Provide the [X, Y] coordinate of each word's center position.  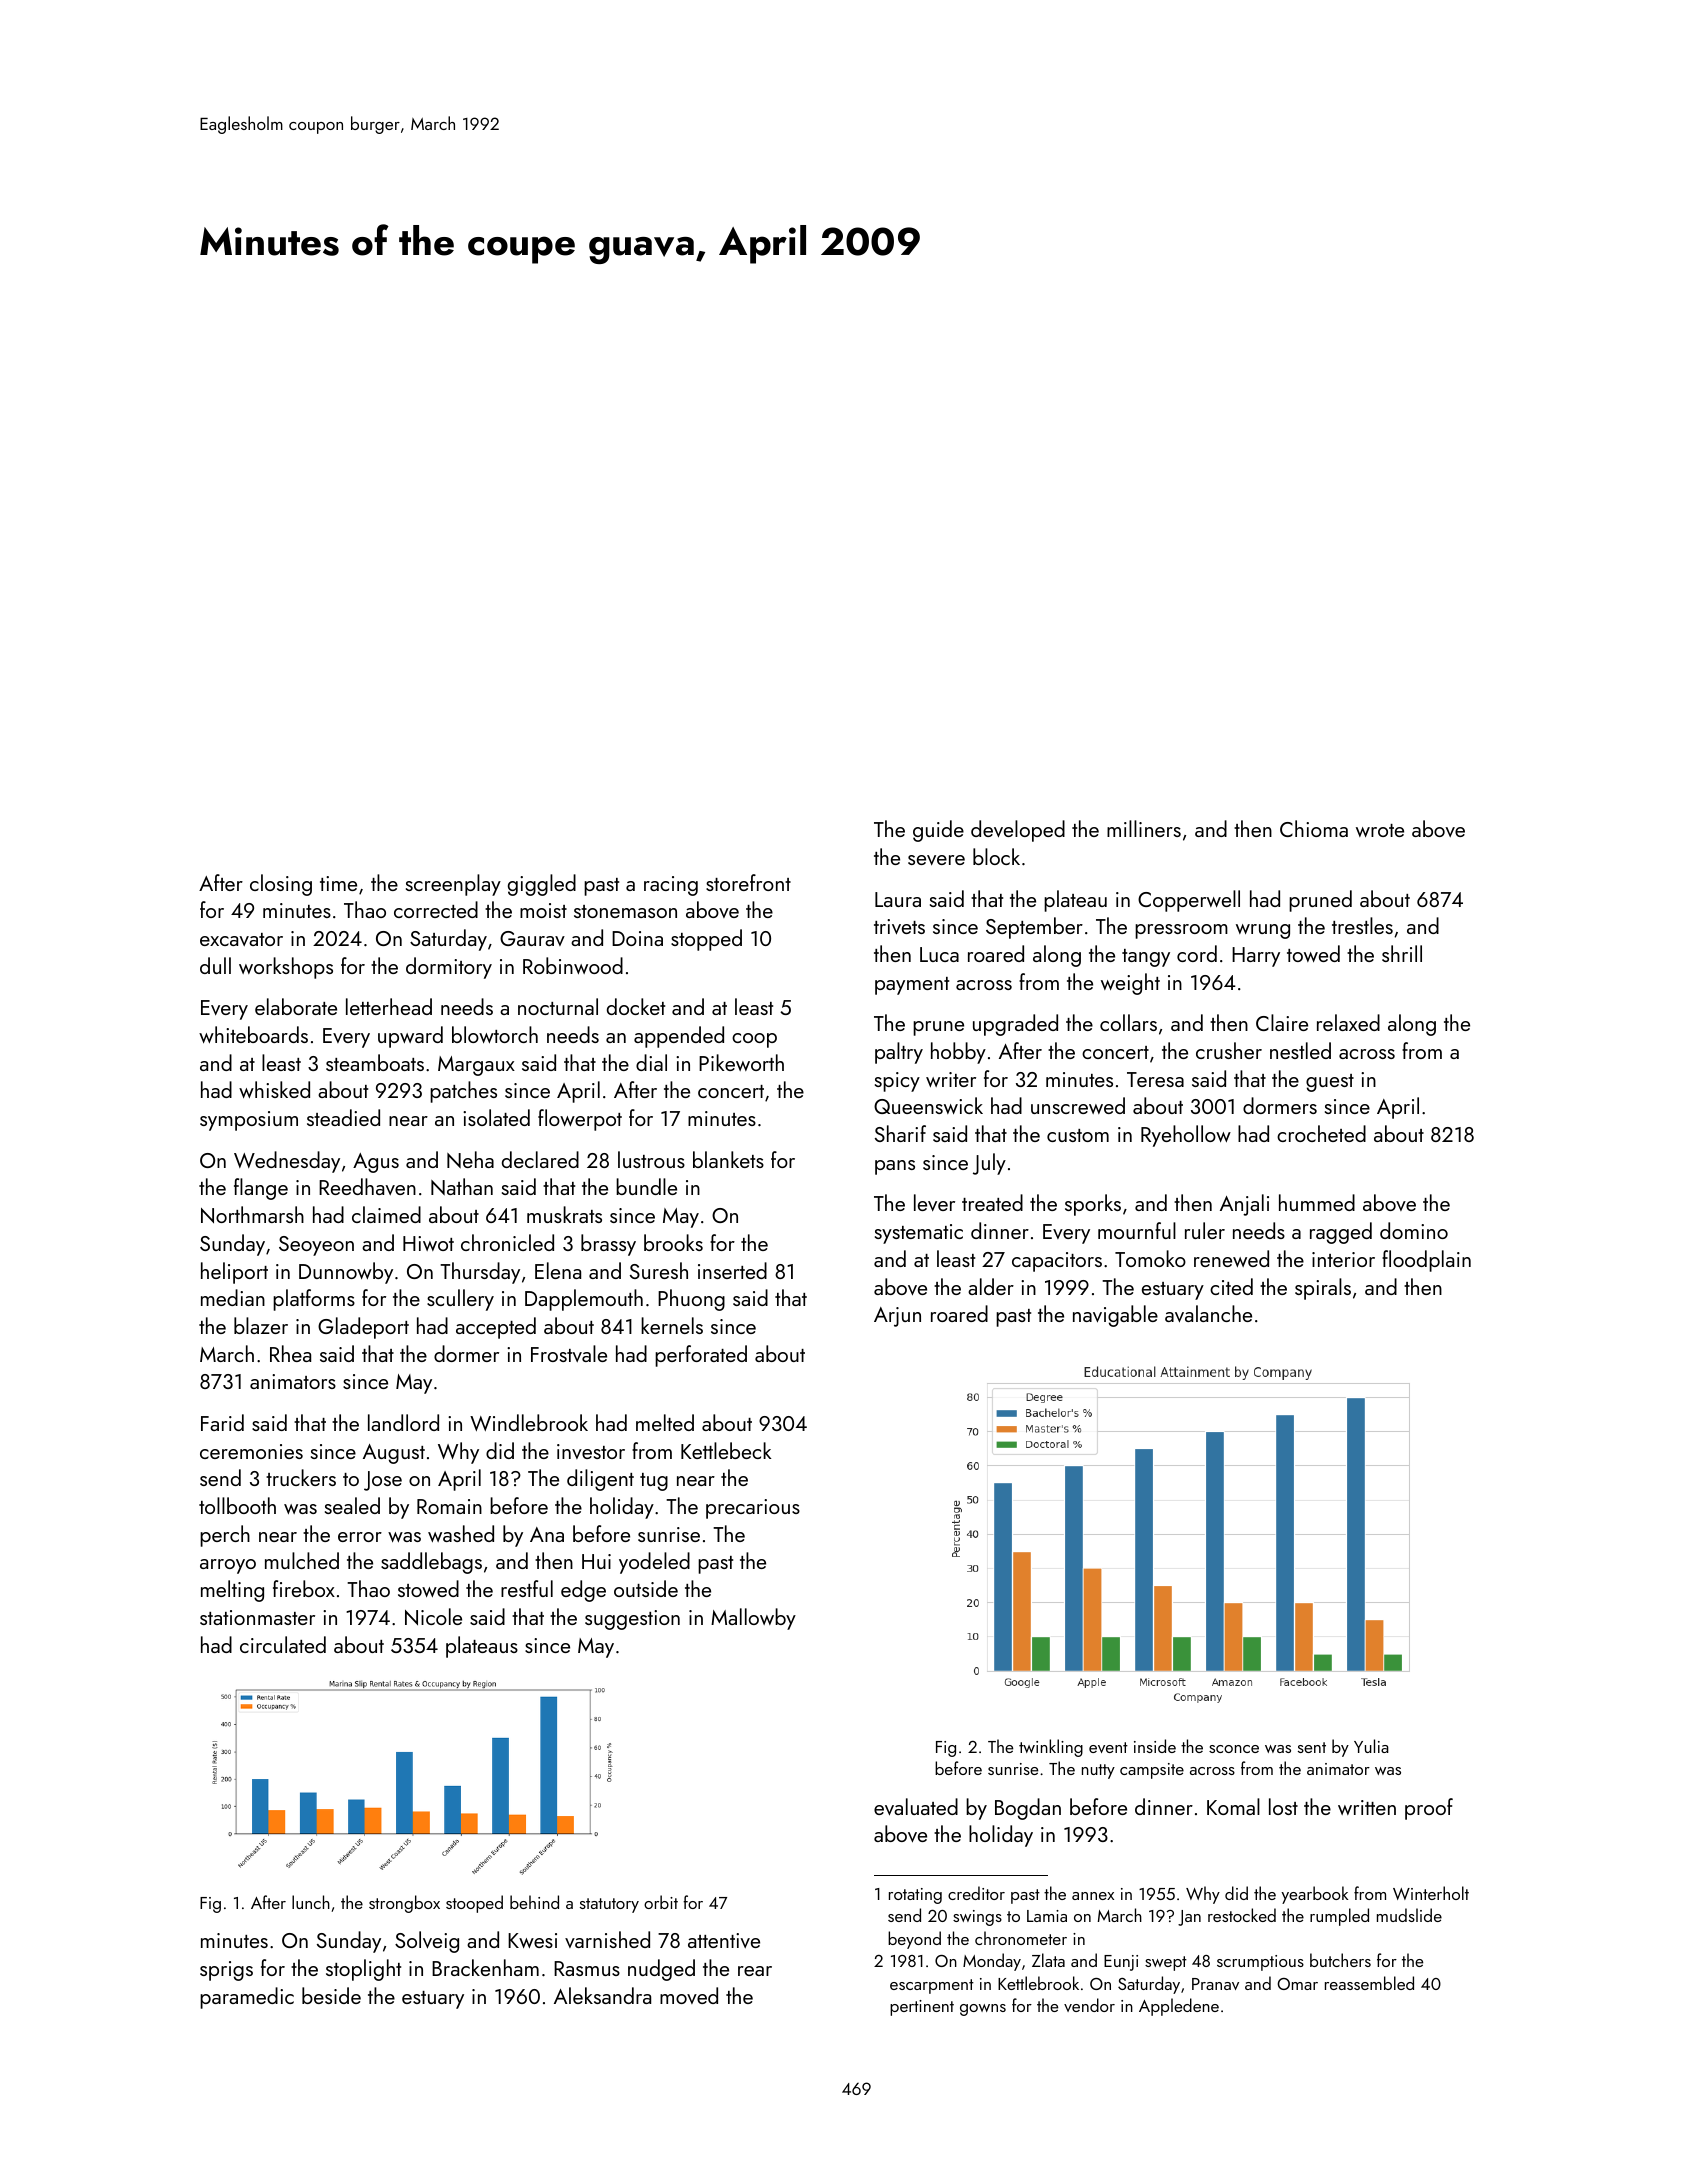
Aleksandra [602, 1995]
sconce [1234, 1749]
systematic [919, 1234]
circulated [283, 1644]
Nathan [462, 1187]
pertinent [922, 2008]
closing [281, 885]
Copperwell [1189, 901]
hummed [1317, 1202]
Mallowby [753, 1619]
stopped [706, 940]
